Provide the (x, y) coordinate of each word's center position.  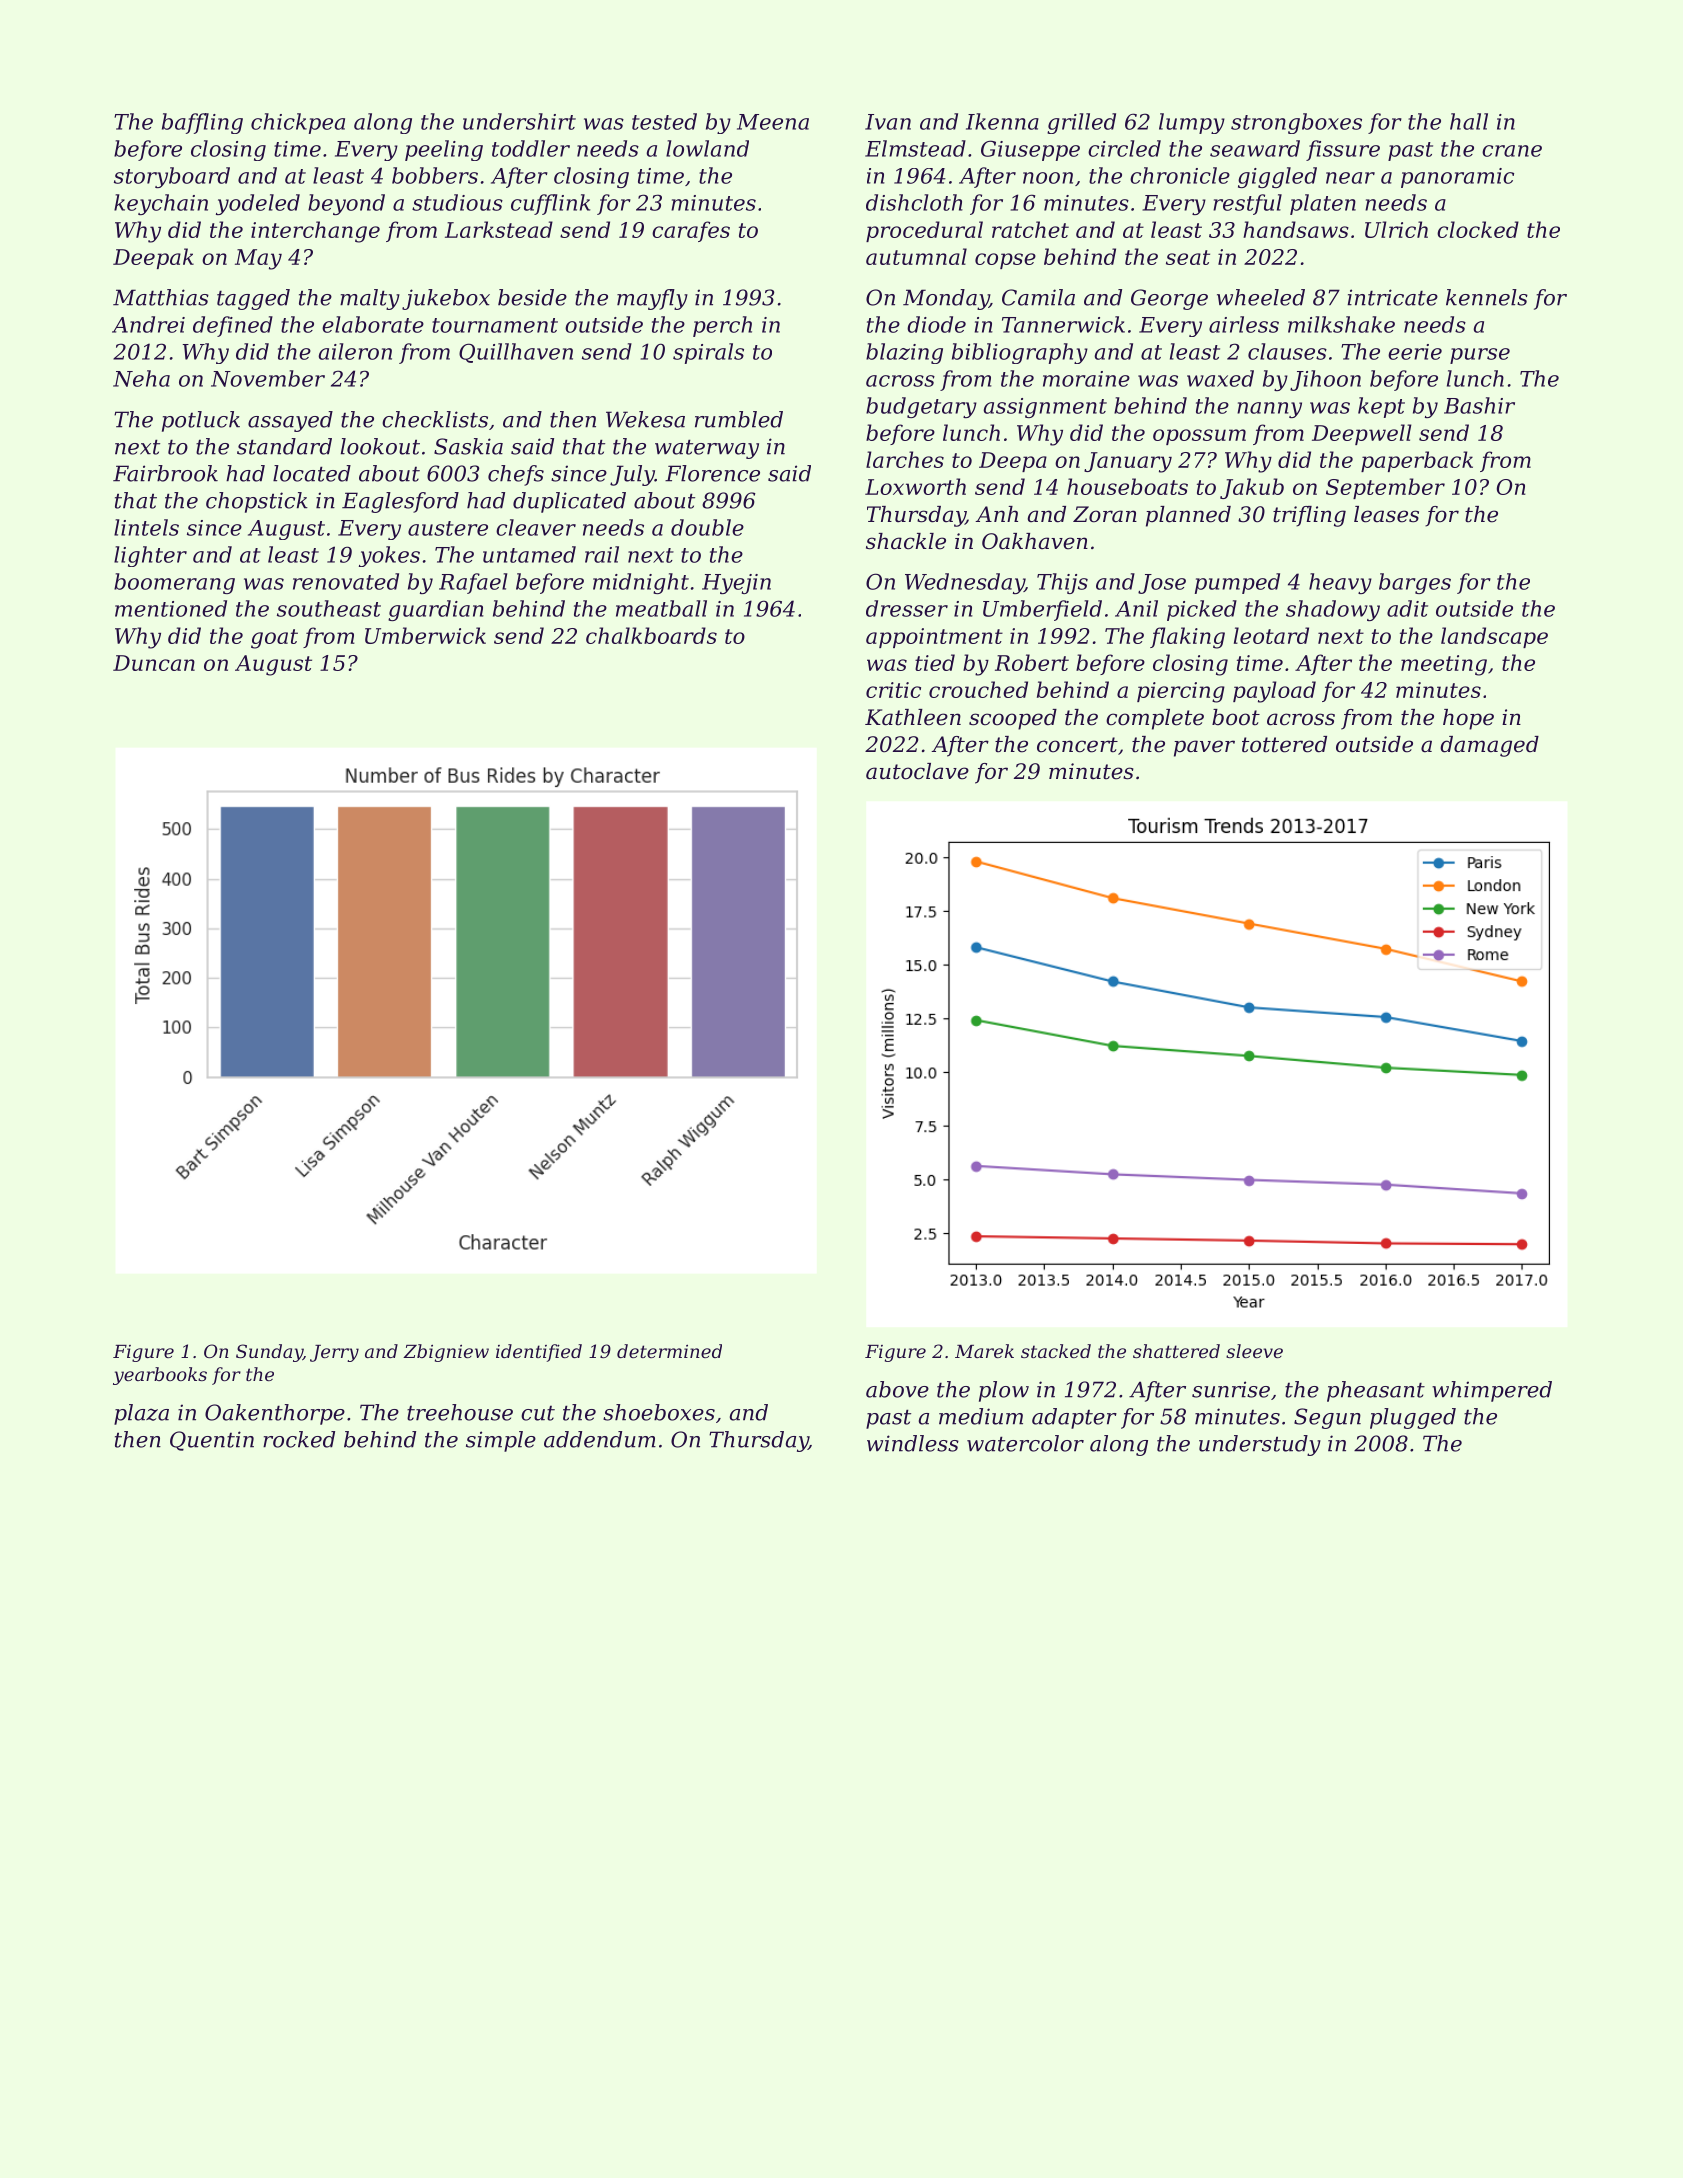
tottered (1284, 744)
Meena (773, 122)
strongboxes (1296, 123)
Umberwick (425, 635)
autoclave (917, 771)
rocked (299, 1439)
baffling (202, 123)
